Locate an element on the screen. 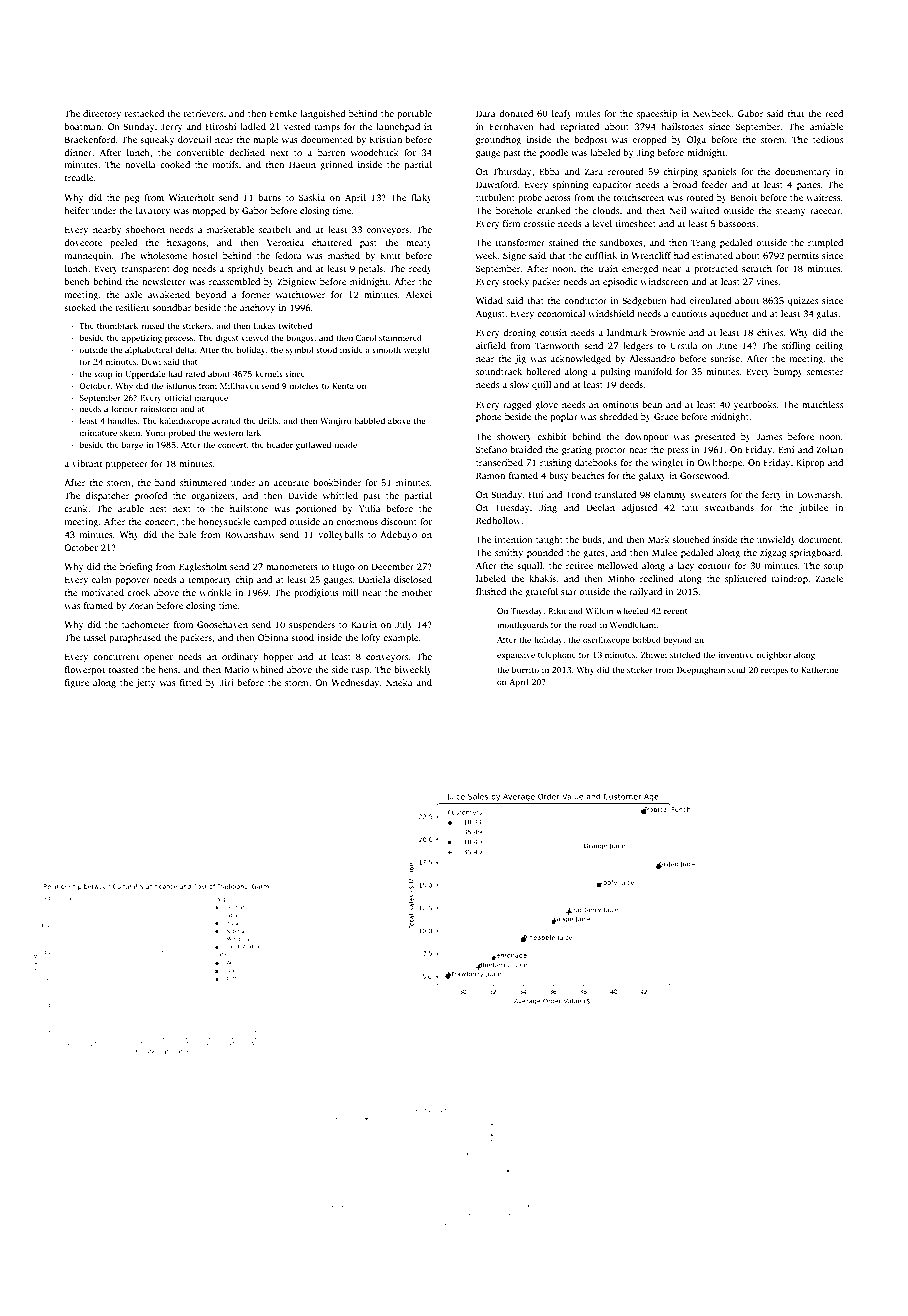  Owlthorpe is located at coordinates (719, 463).
